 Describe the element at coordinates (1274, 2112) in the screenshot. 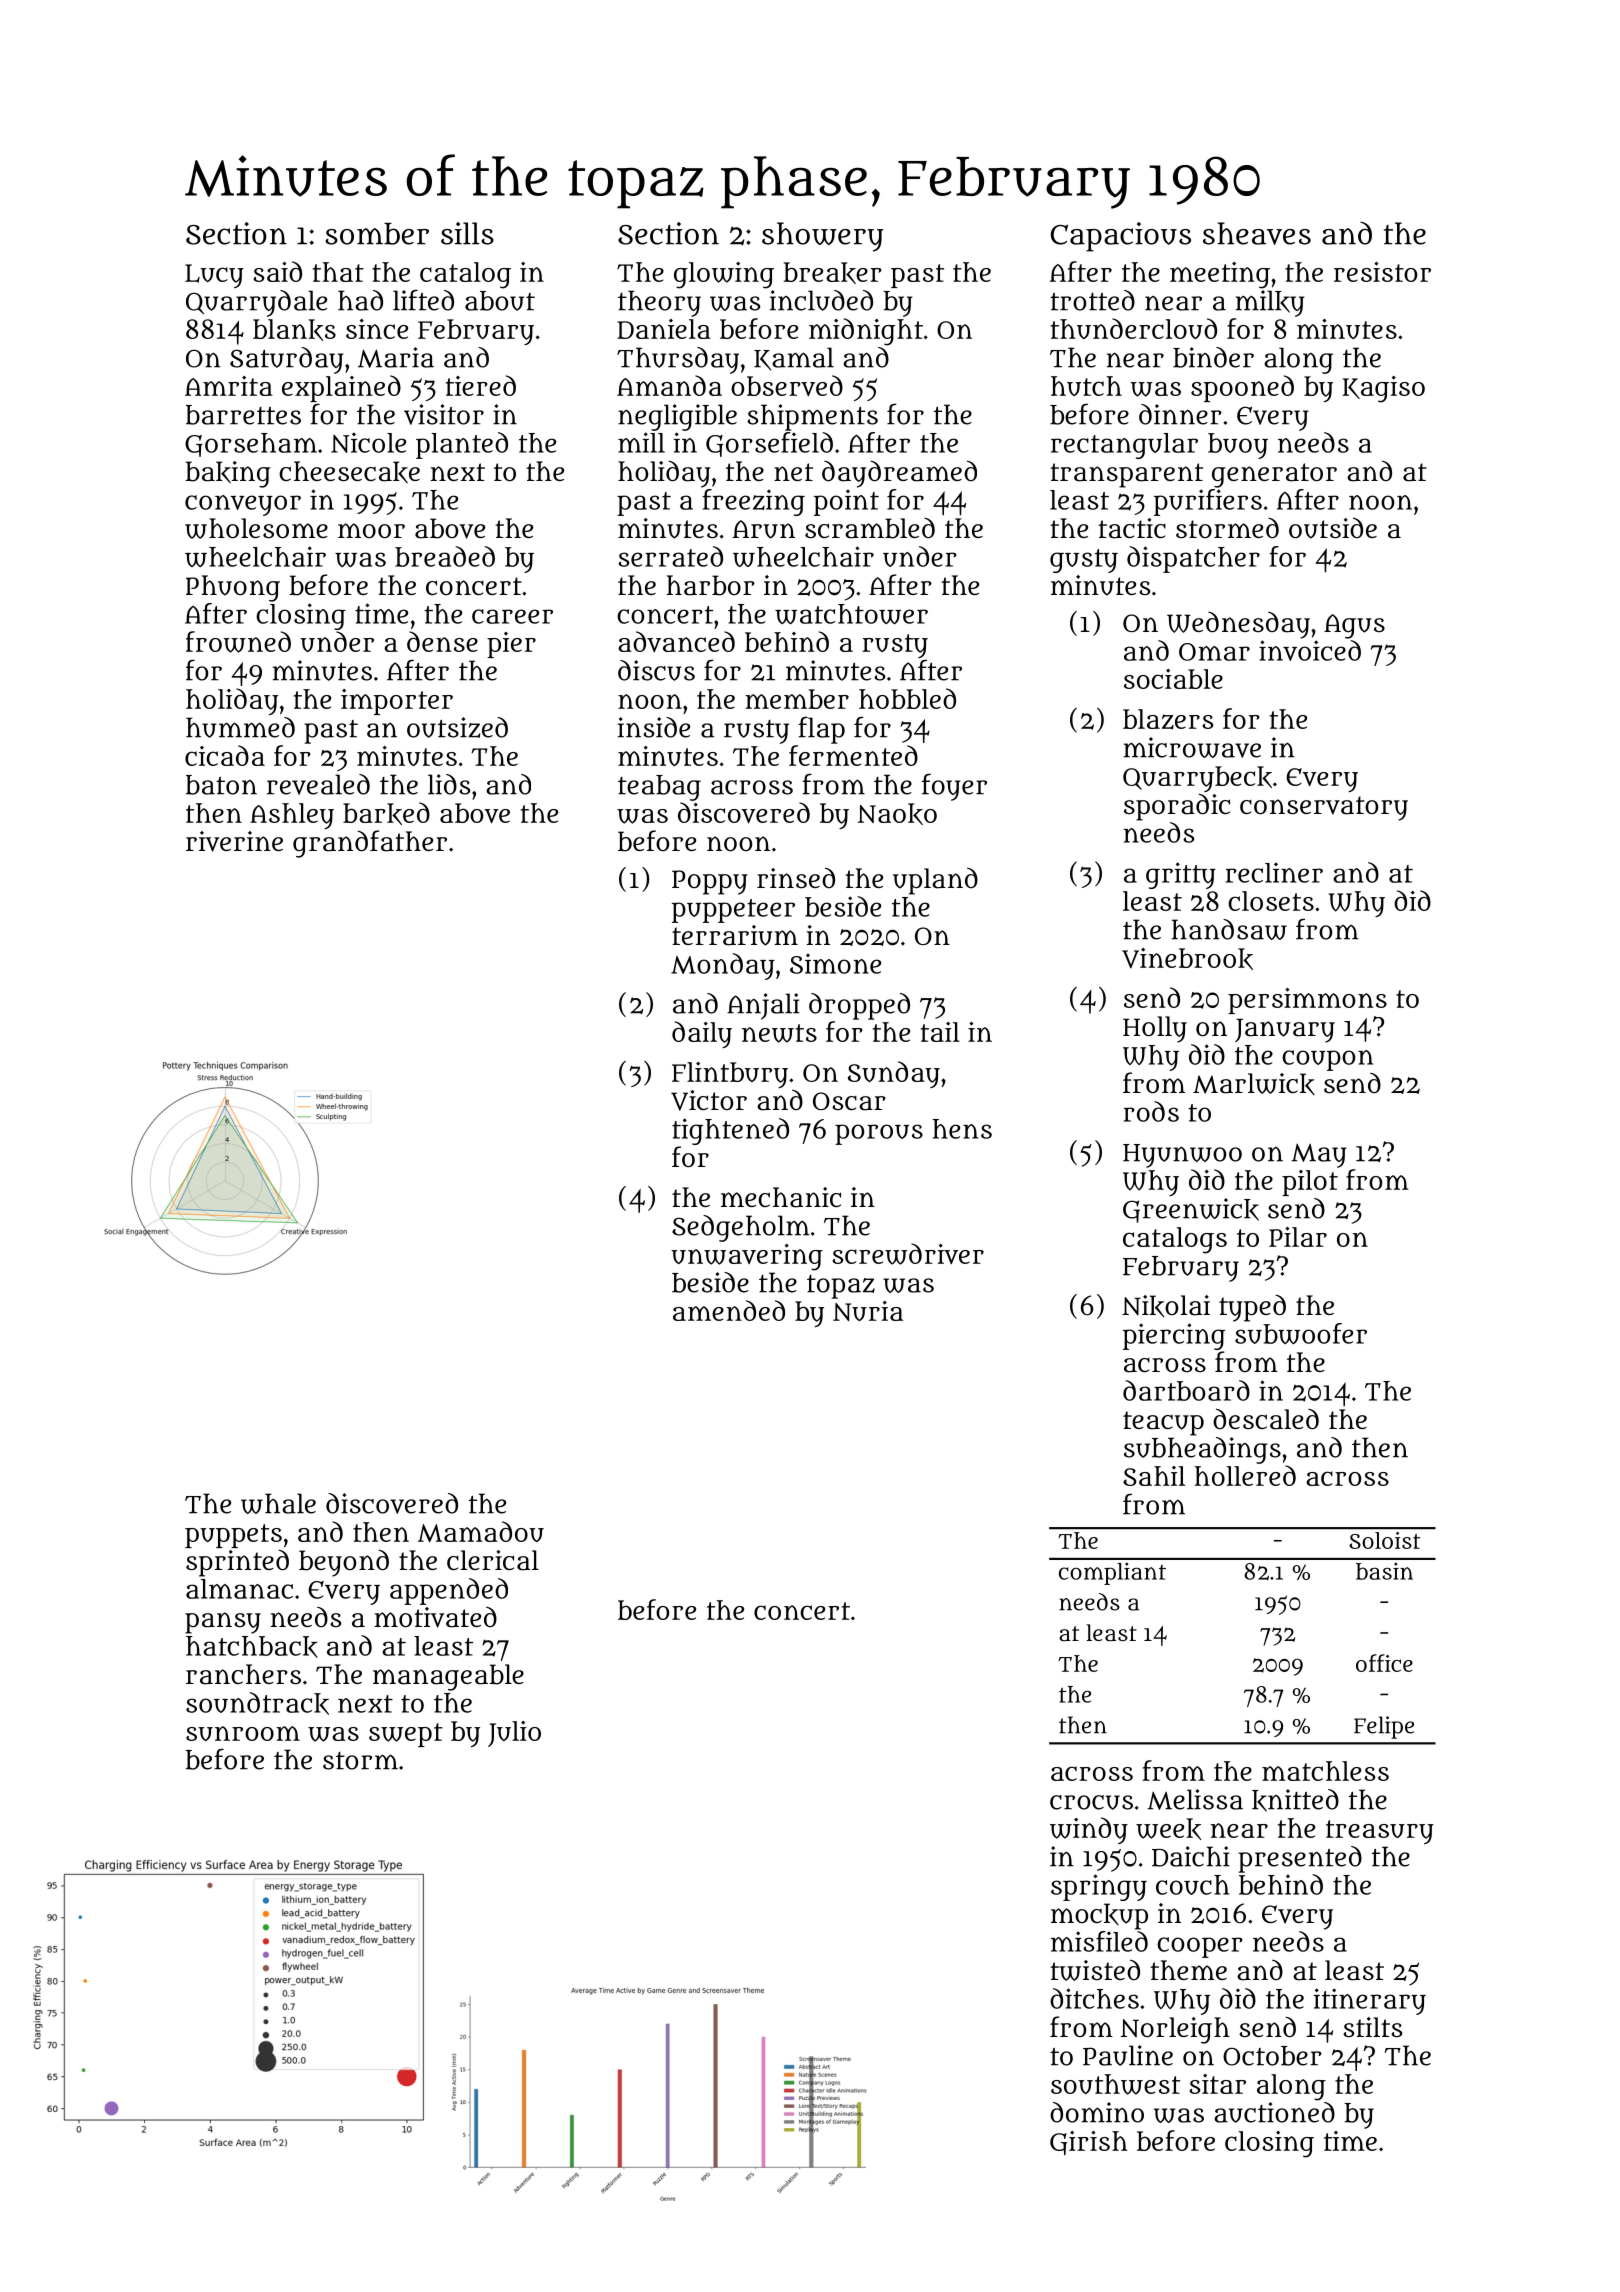

I see `auctioned` at that location.
